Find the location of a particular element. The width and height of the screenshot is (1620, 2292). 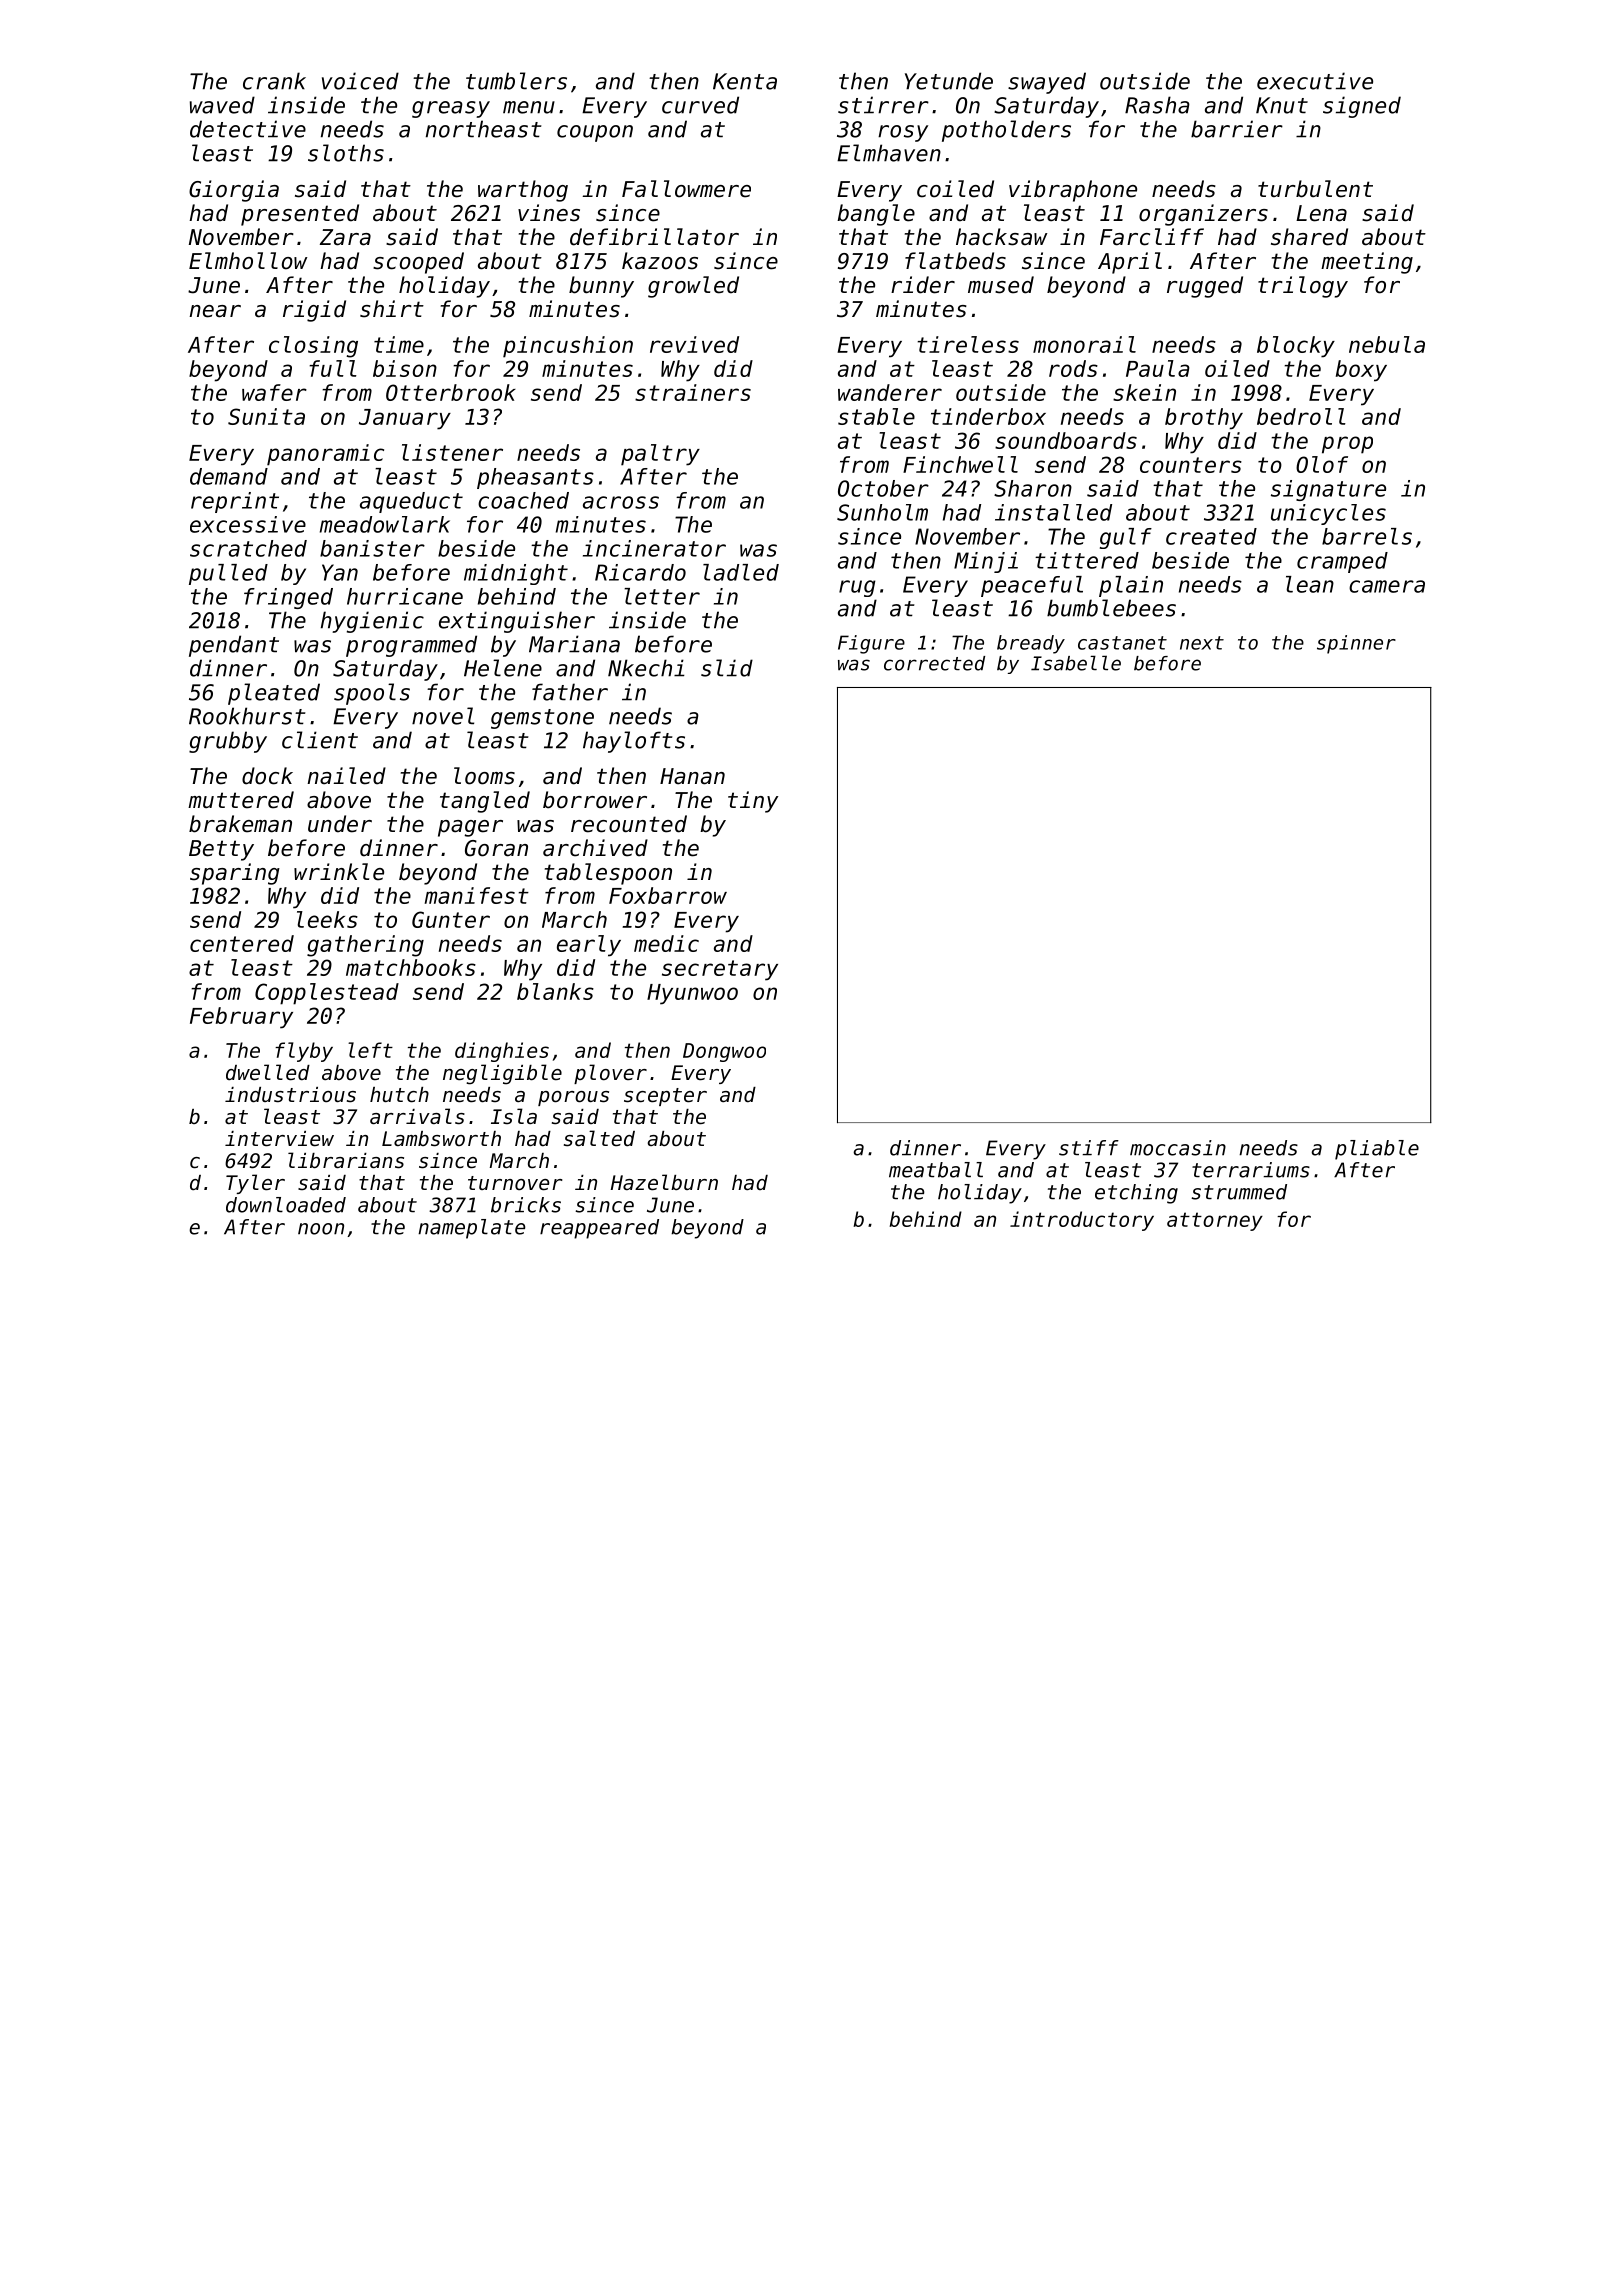

Hyunwoo is located at coordinates (692, 994).
